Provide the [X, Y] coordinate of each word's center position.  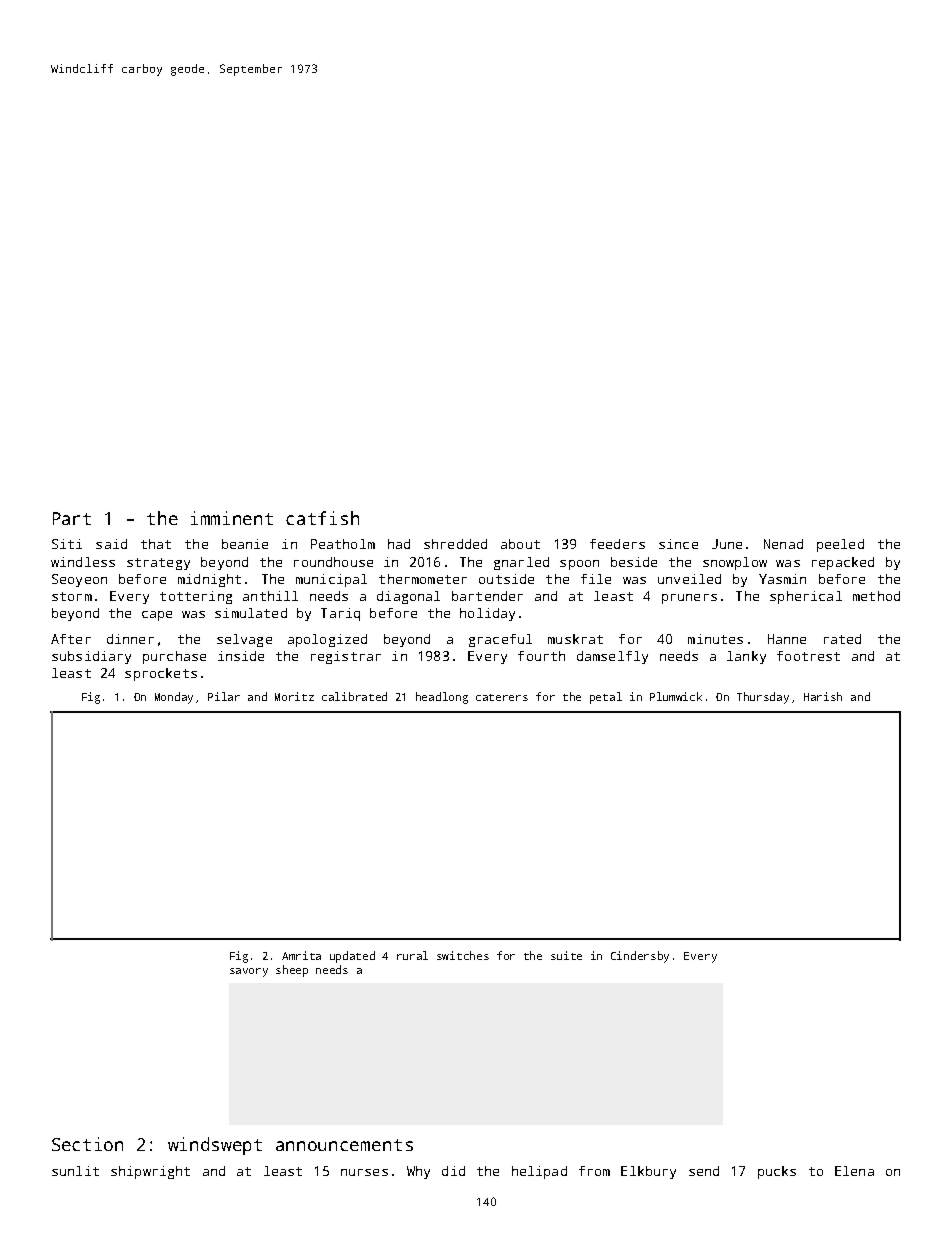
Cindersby [640, 957]
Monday [174, 698]
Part [72, 518]
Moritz [294, 696]
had [399, 544]
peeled [840, 545]
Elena [854, 1171]
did [453, 1171]
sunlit [75, 1171]
